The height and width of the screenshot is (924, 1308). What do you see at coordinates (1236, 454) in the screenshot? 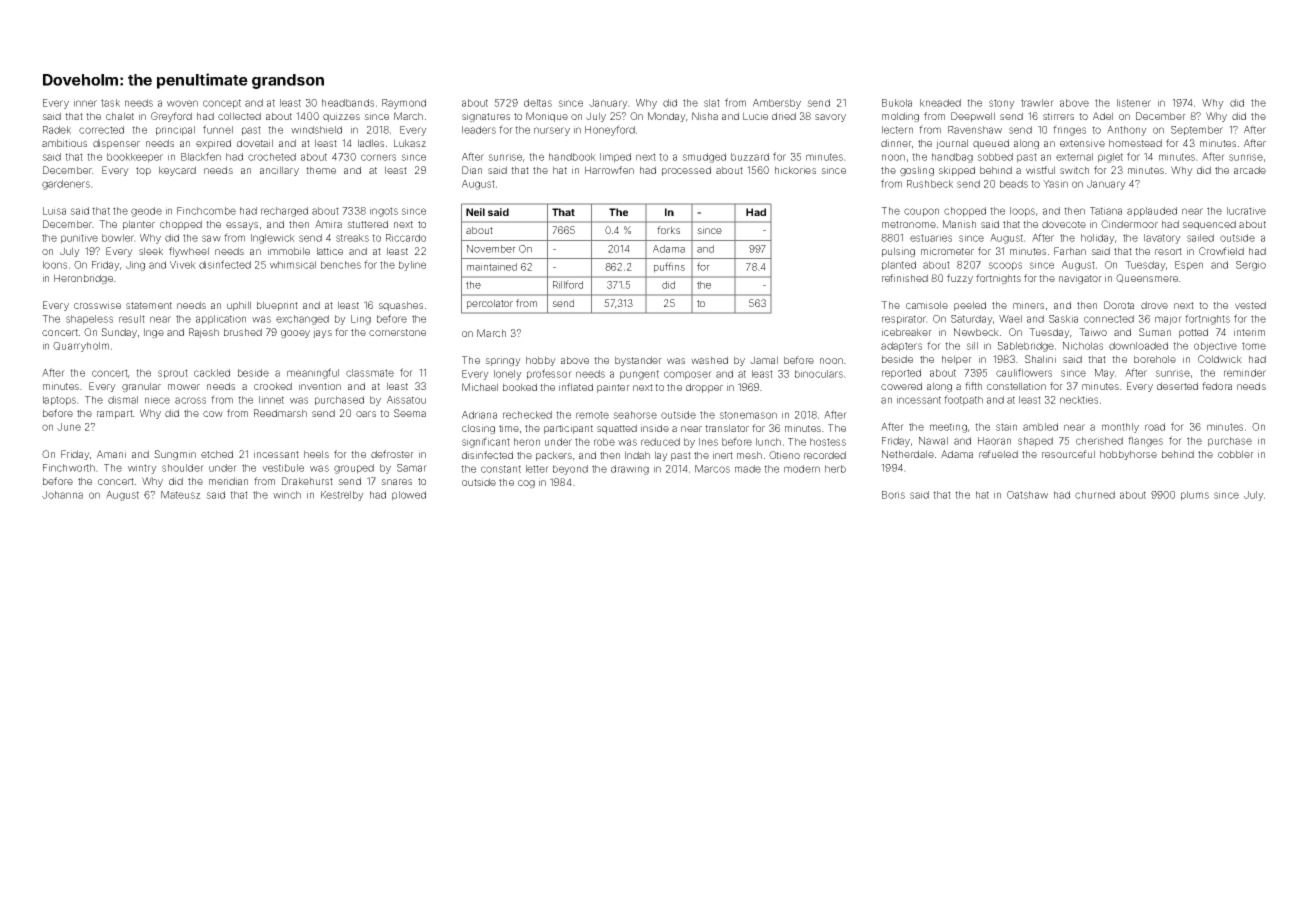
I see `cobbler` at bounding box center [1236, 454].
